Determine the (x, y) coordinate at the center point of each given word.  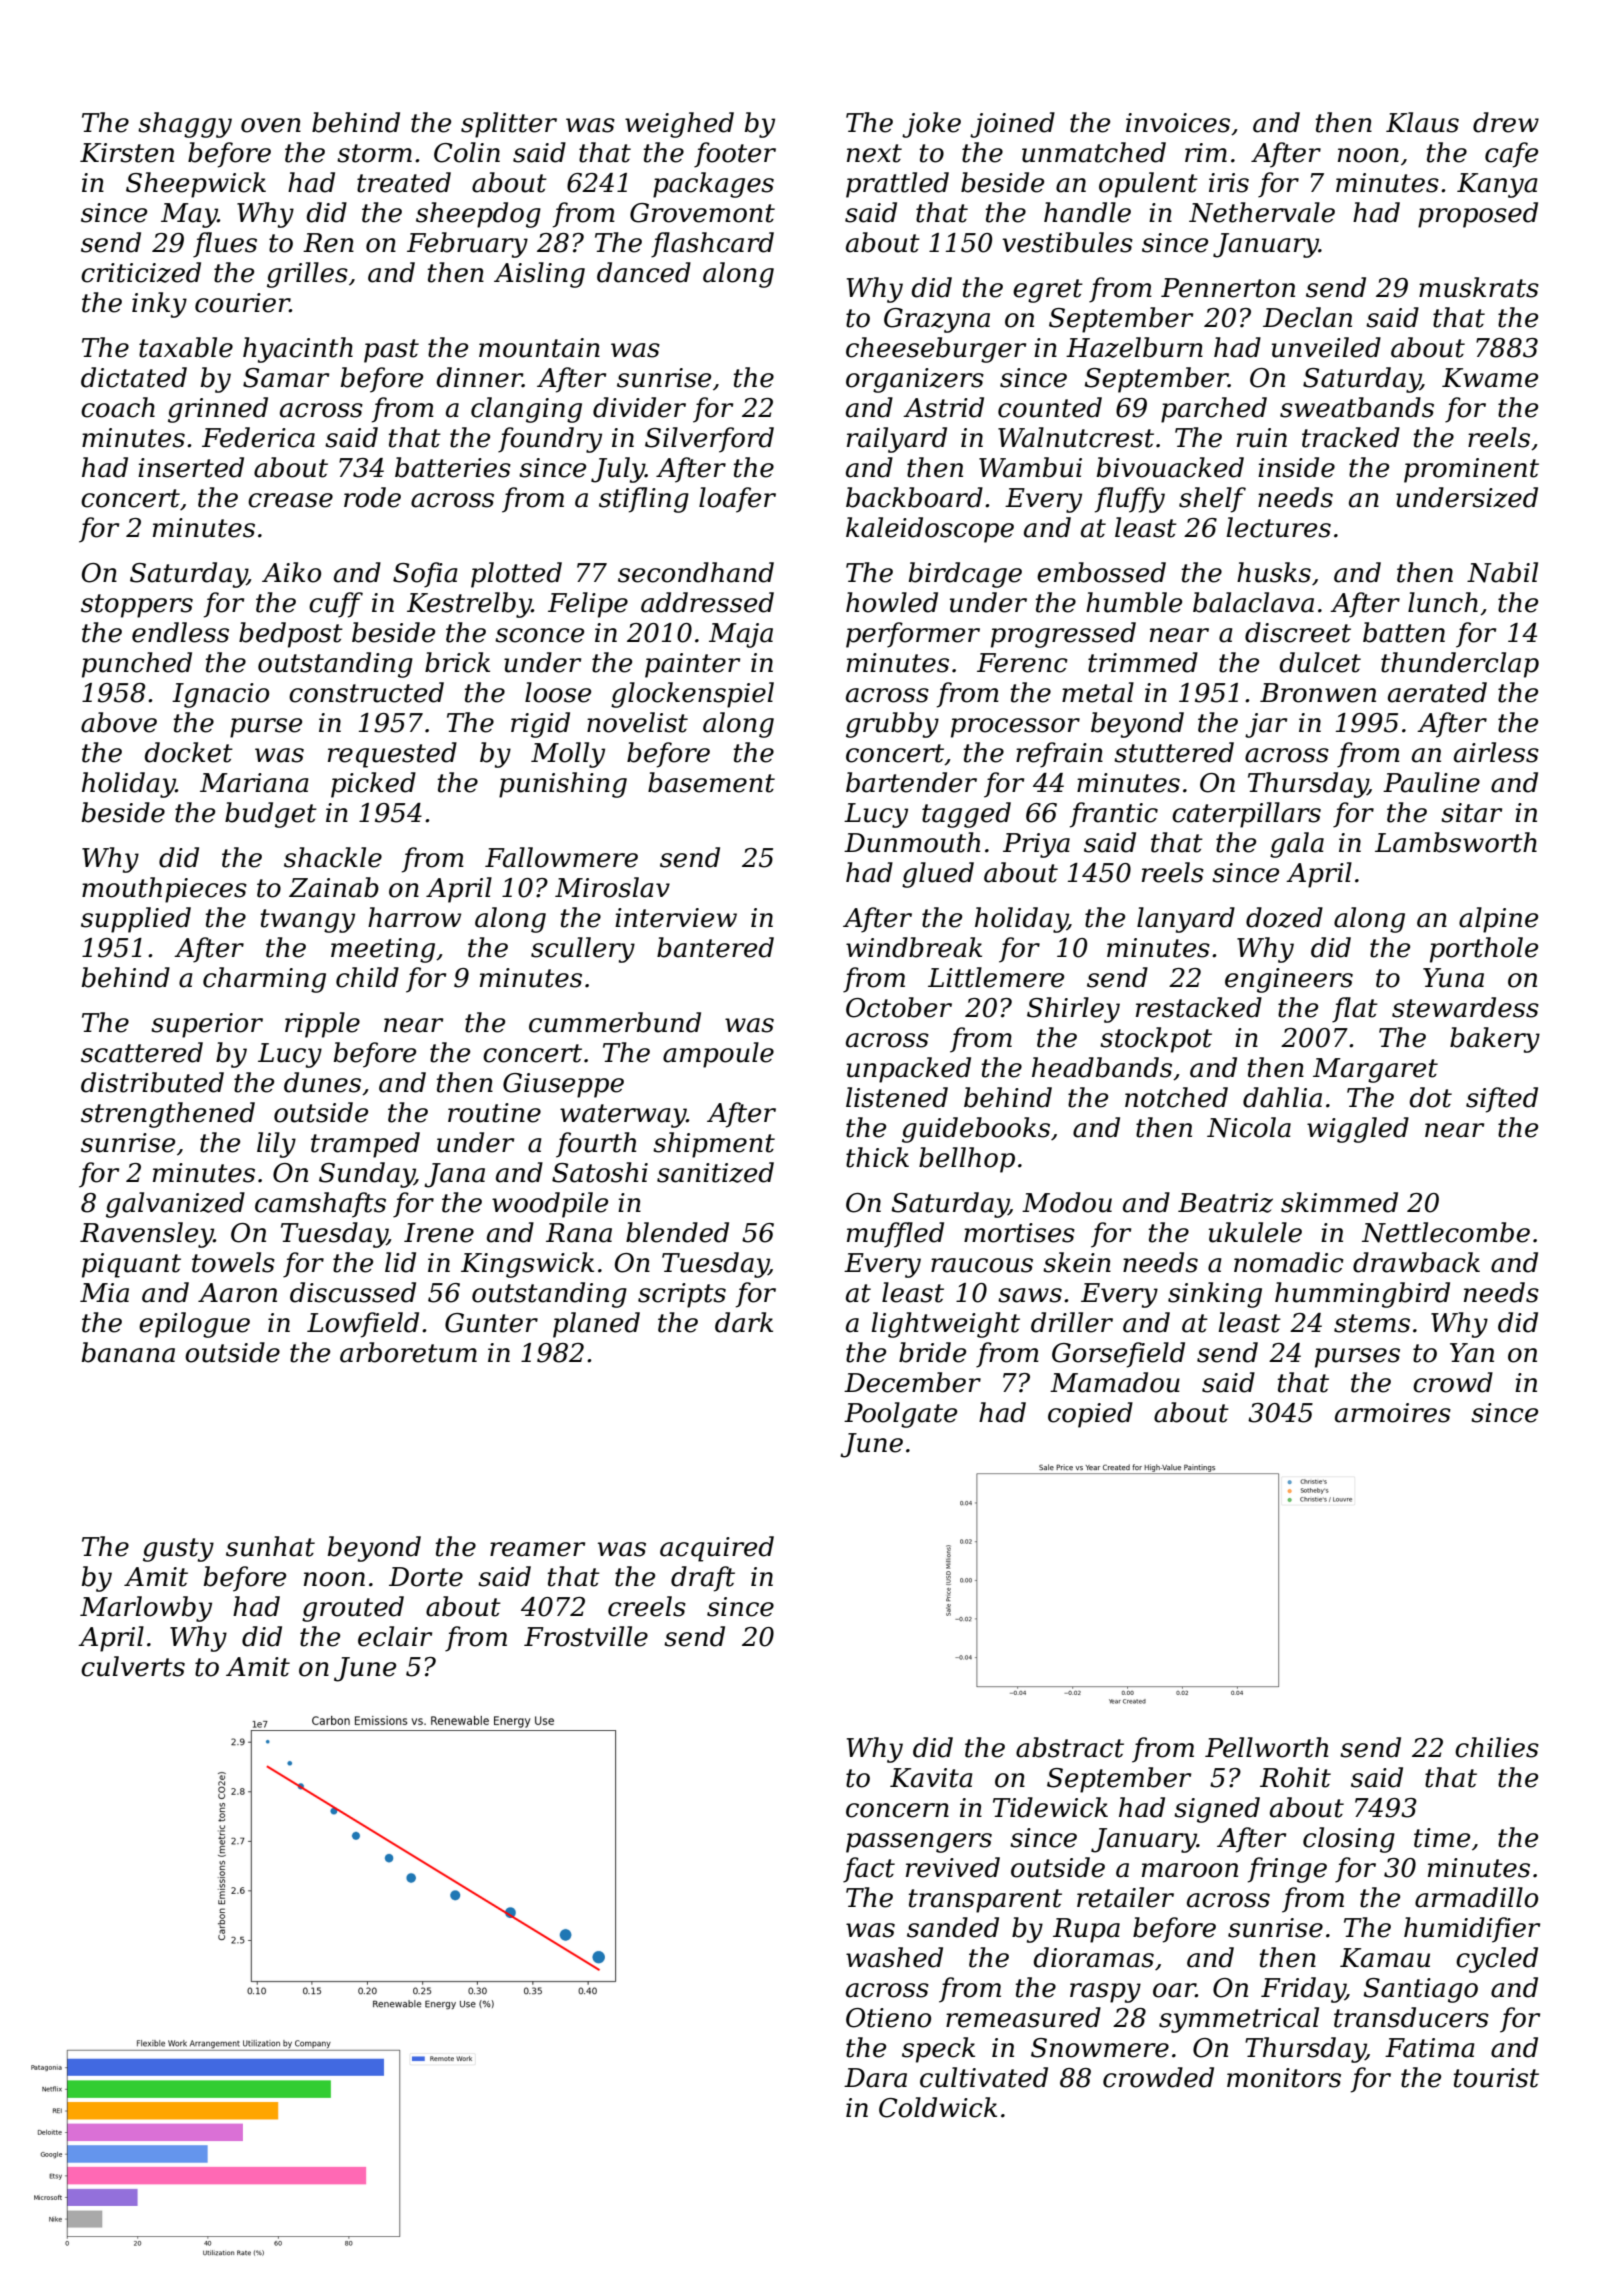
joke (931, 125)
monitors (1284, 2078)
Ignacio (220, 695)
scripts (682, 1295)
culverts (133, 1666)
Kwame (1490, 378)
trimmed (1143, 662)
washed (894, 1957)
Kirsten (127, 153)
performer (913, 635)
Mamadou (1115, 1382)
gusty (178, 1550)
